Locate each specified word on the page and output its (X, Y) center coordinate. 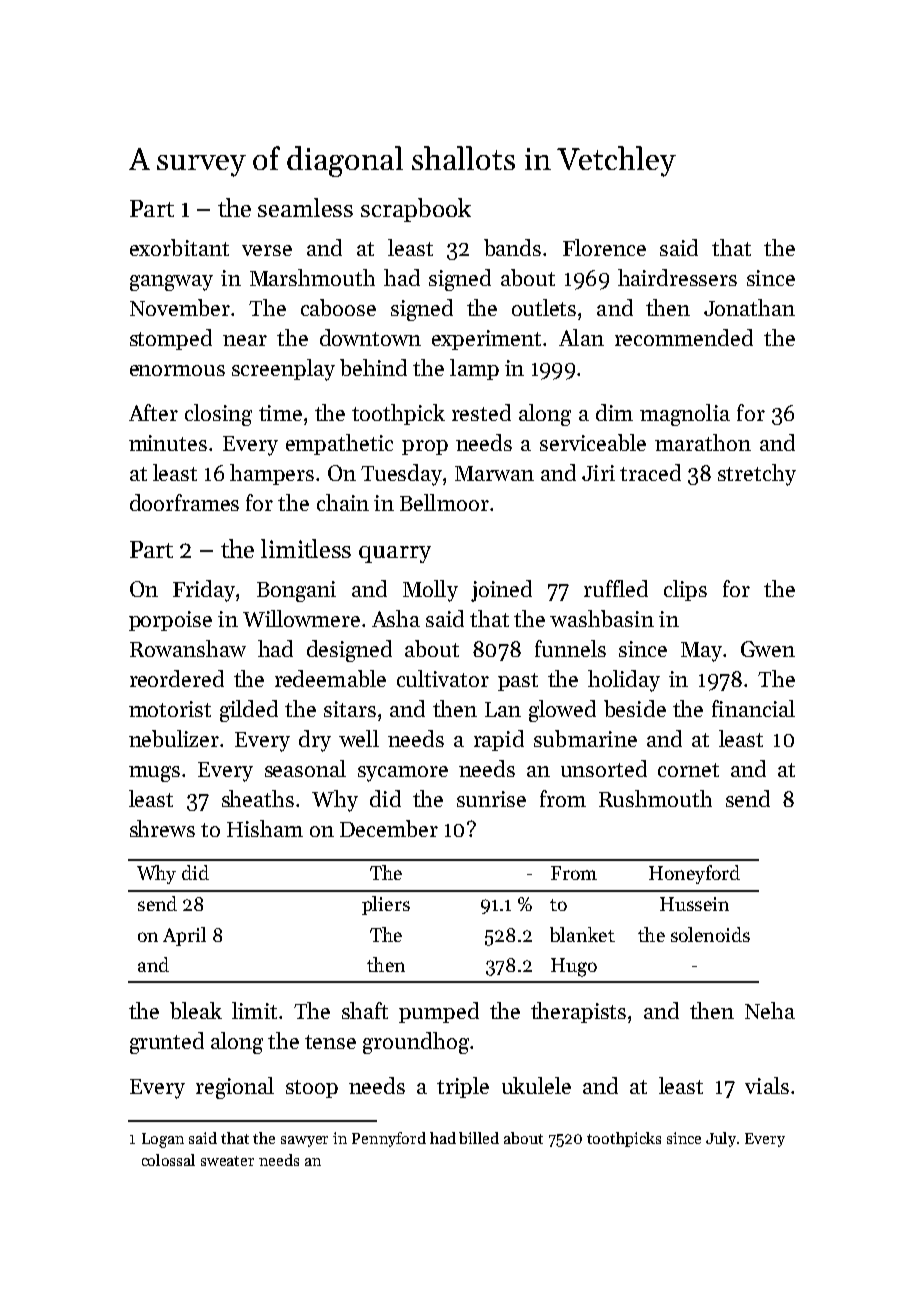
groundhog (416, 1043)
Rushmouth (655, 798)
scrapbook (416, 210)
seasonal (305, 768)
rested (481, 412)
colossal (168, 1160)
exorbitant (179, 247)
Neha (770, 1010)
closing (218, 415)
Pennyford (389, 1139)
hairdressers (677, 277)
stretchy (757, 475)
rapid (499, 740)
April (184, 936)
